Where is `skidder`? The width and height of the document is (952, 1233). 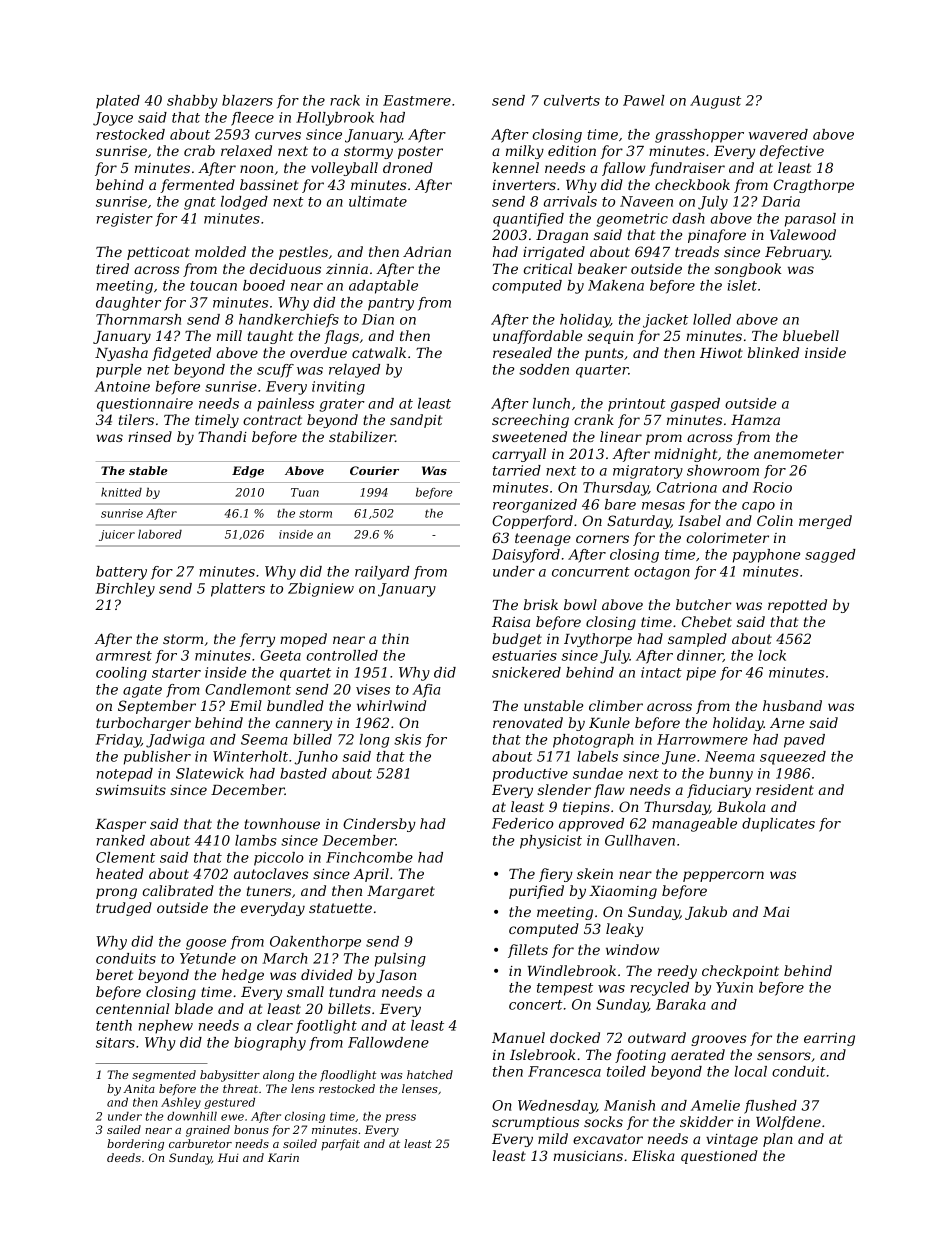
skidder is located at coordinates (706, 1121).
